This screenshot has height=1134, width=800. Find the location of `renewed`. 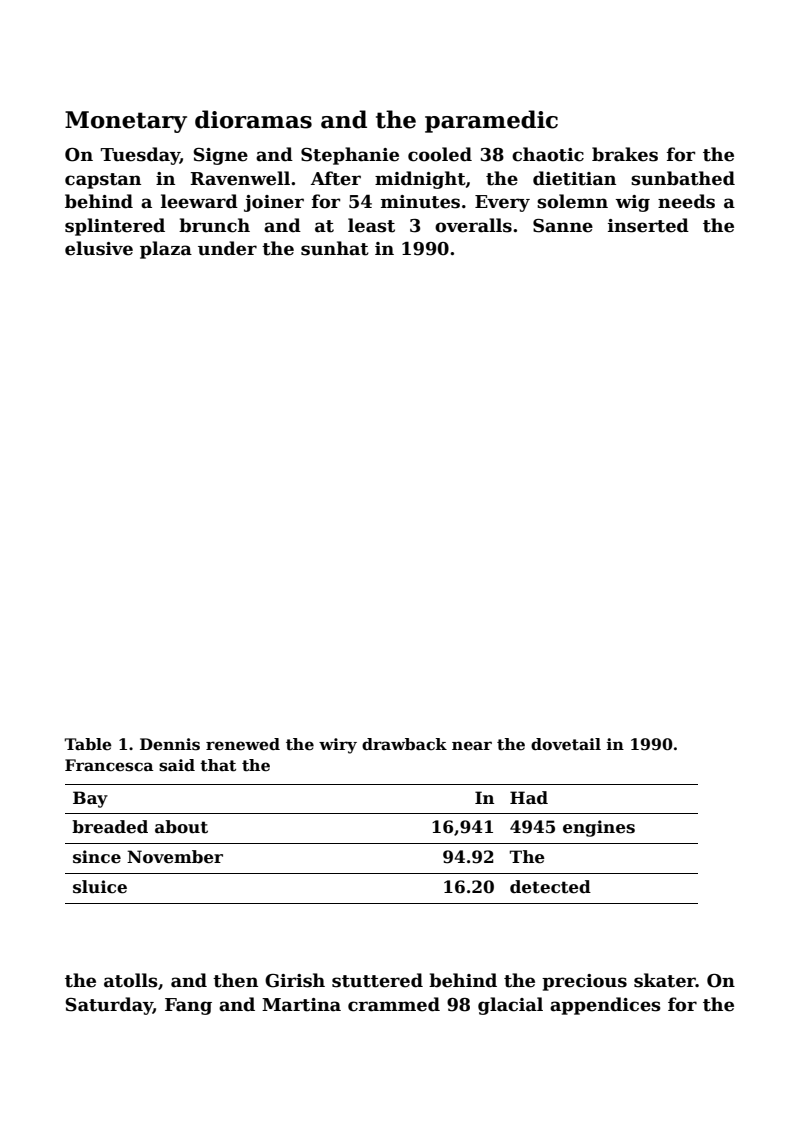

renewed is located at coordinates (243, 744).
